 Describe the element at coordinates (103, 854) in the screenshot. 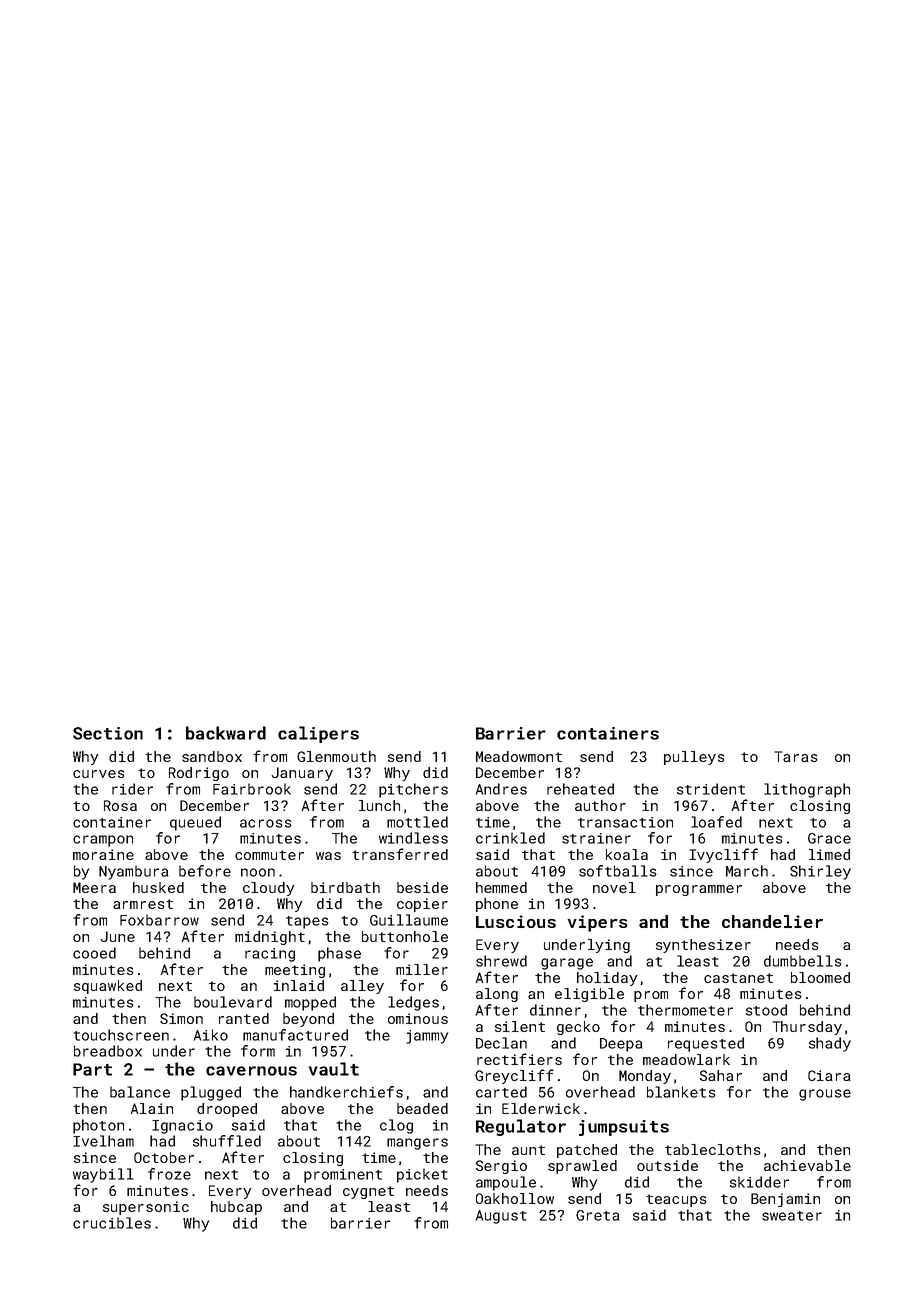

I see `moraine` at that location.
